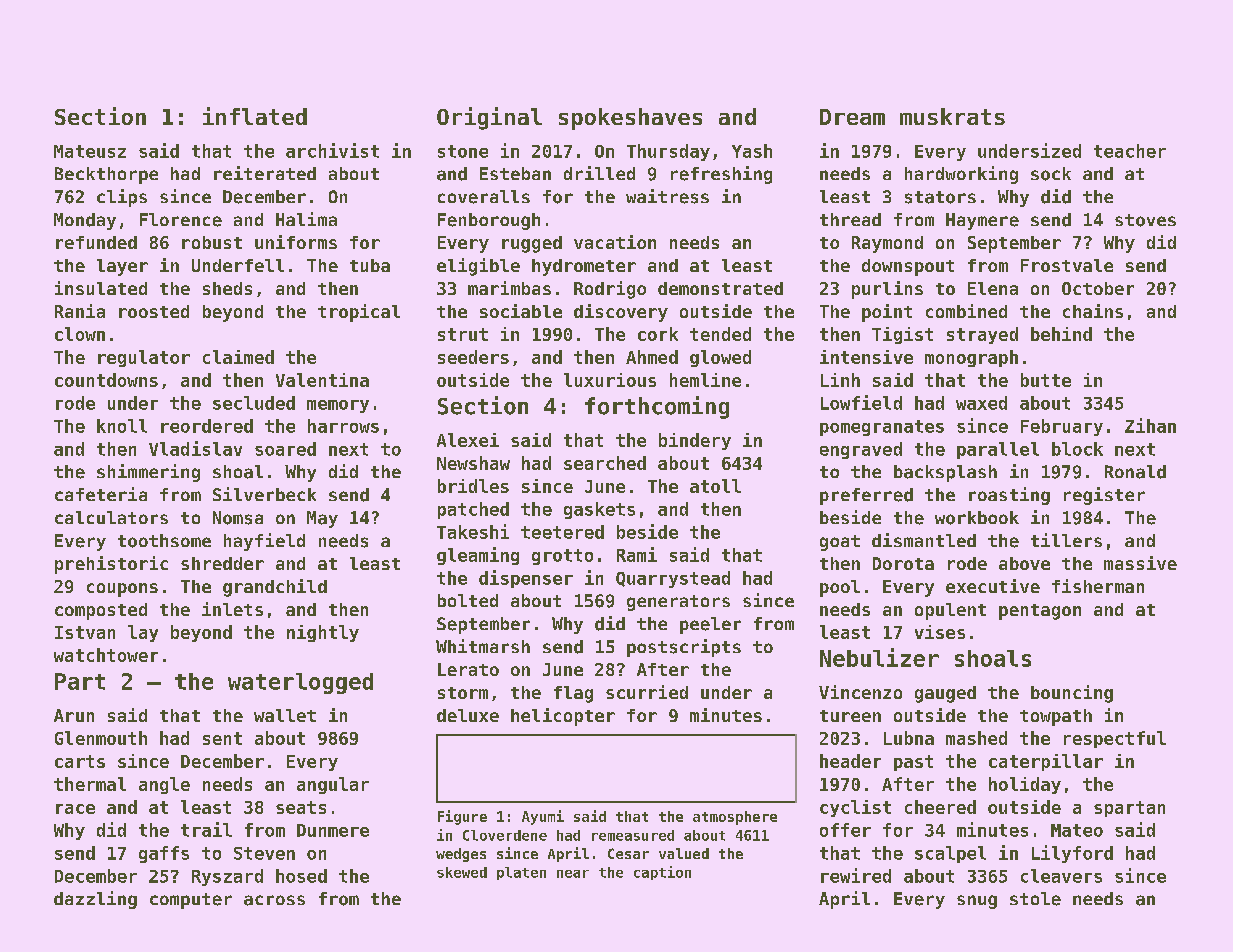 Image resolution: width=1233 pixels, height=952 pixels. I want to click on Original, so click(489, 118).
